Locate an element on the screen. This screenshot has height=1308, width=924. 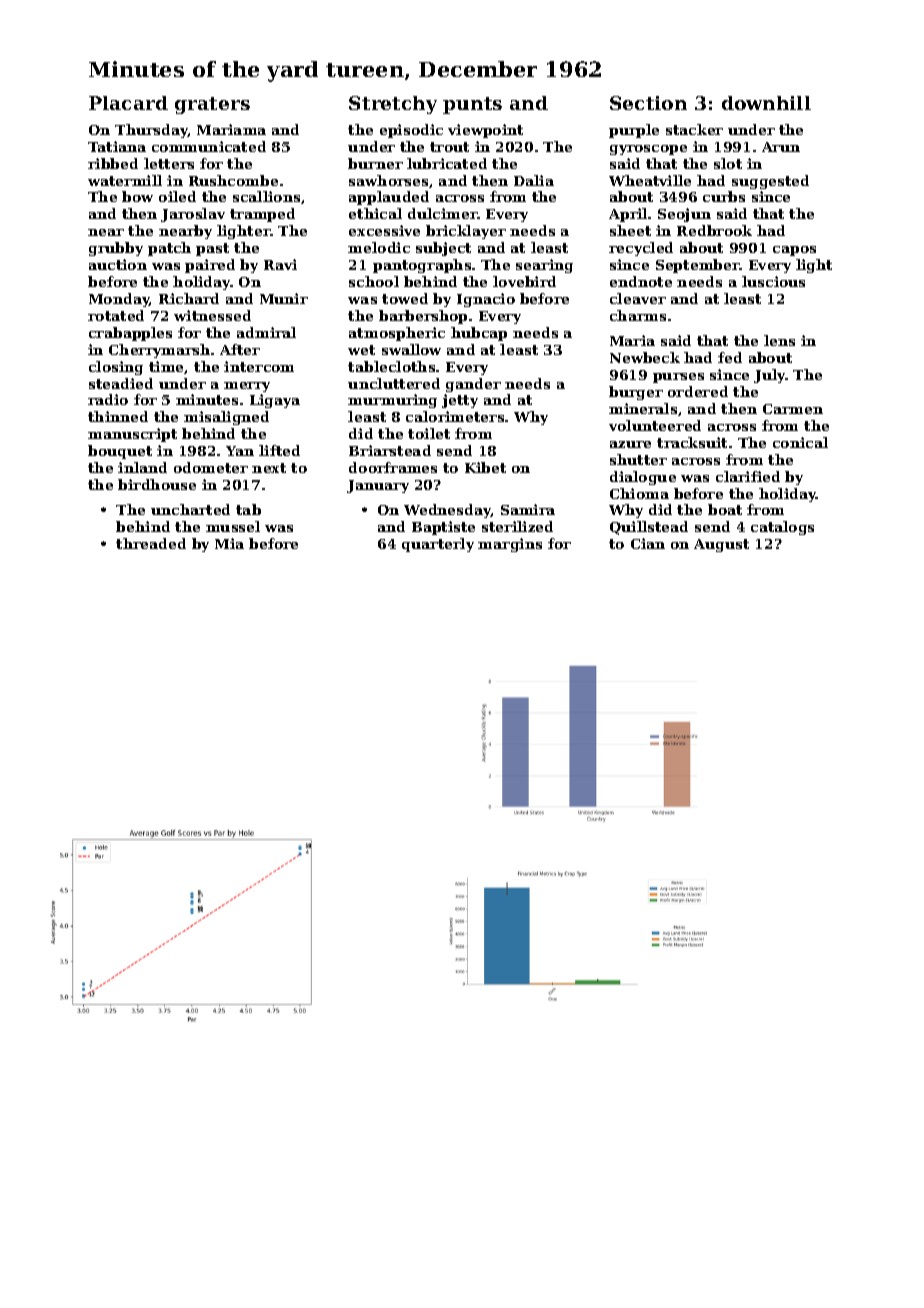
viewpoint is located at coordinates (485, 131).
